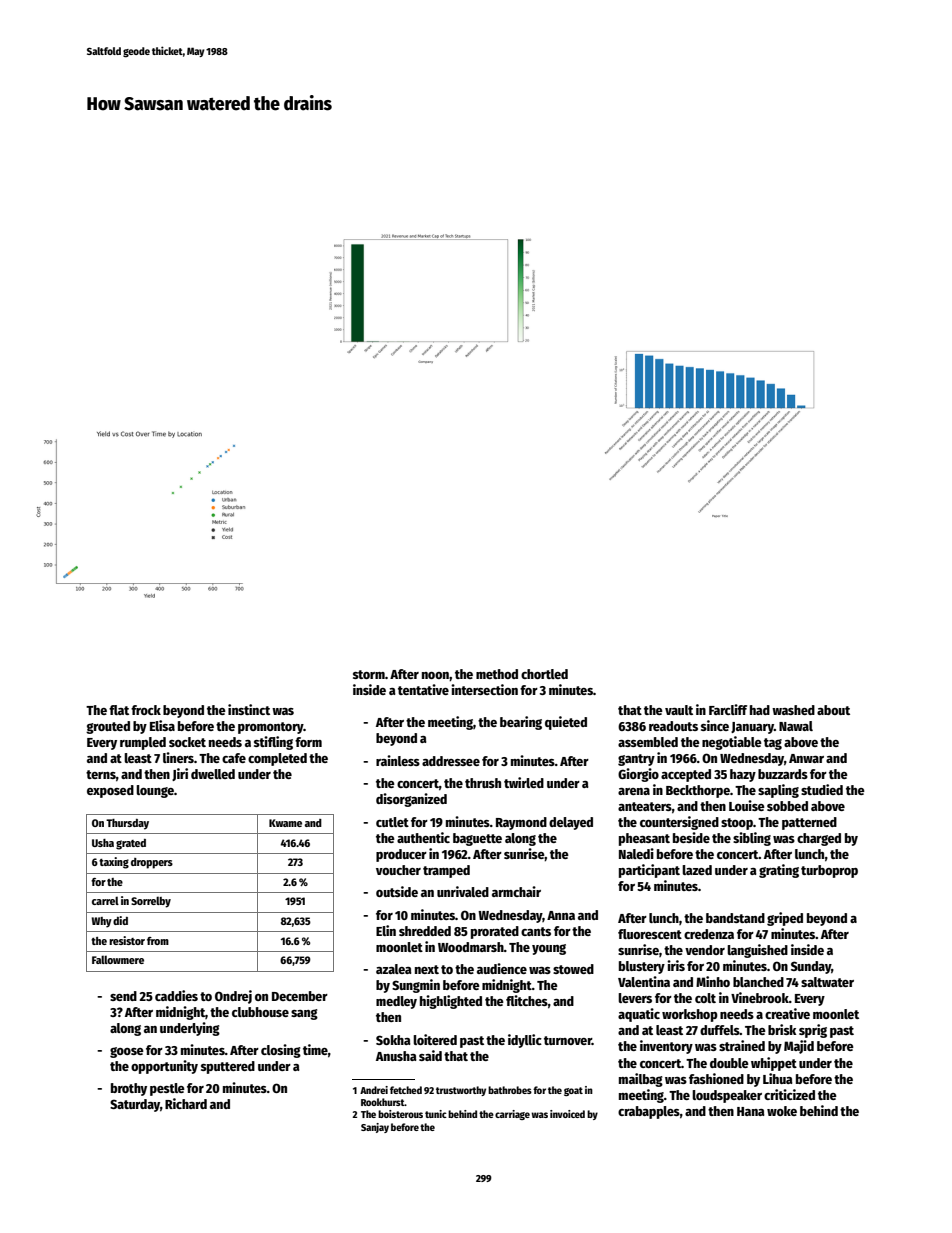 Image resolution: width=952 pixels, height=1233 pixels. What do you see at coordinates (483, 783) in the screenshot?
I see `thrush` at bounding box center [483, 783].
